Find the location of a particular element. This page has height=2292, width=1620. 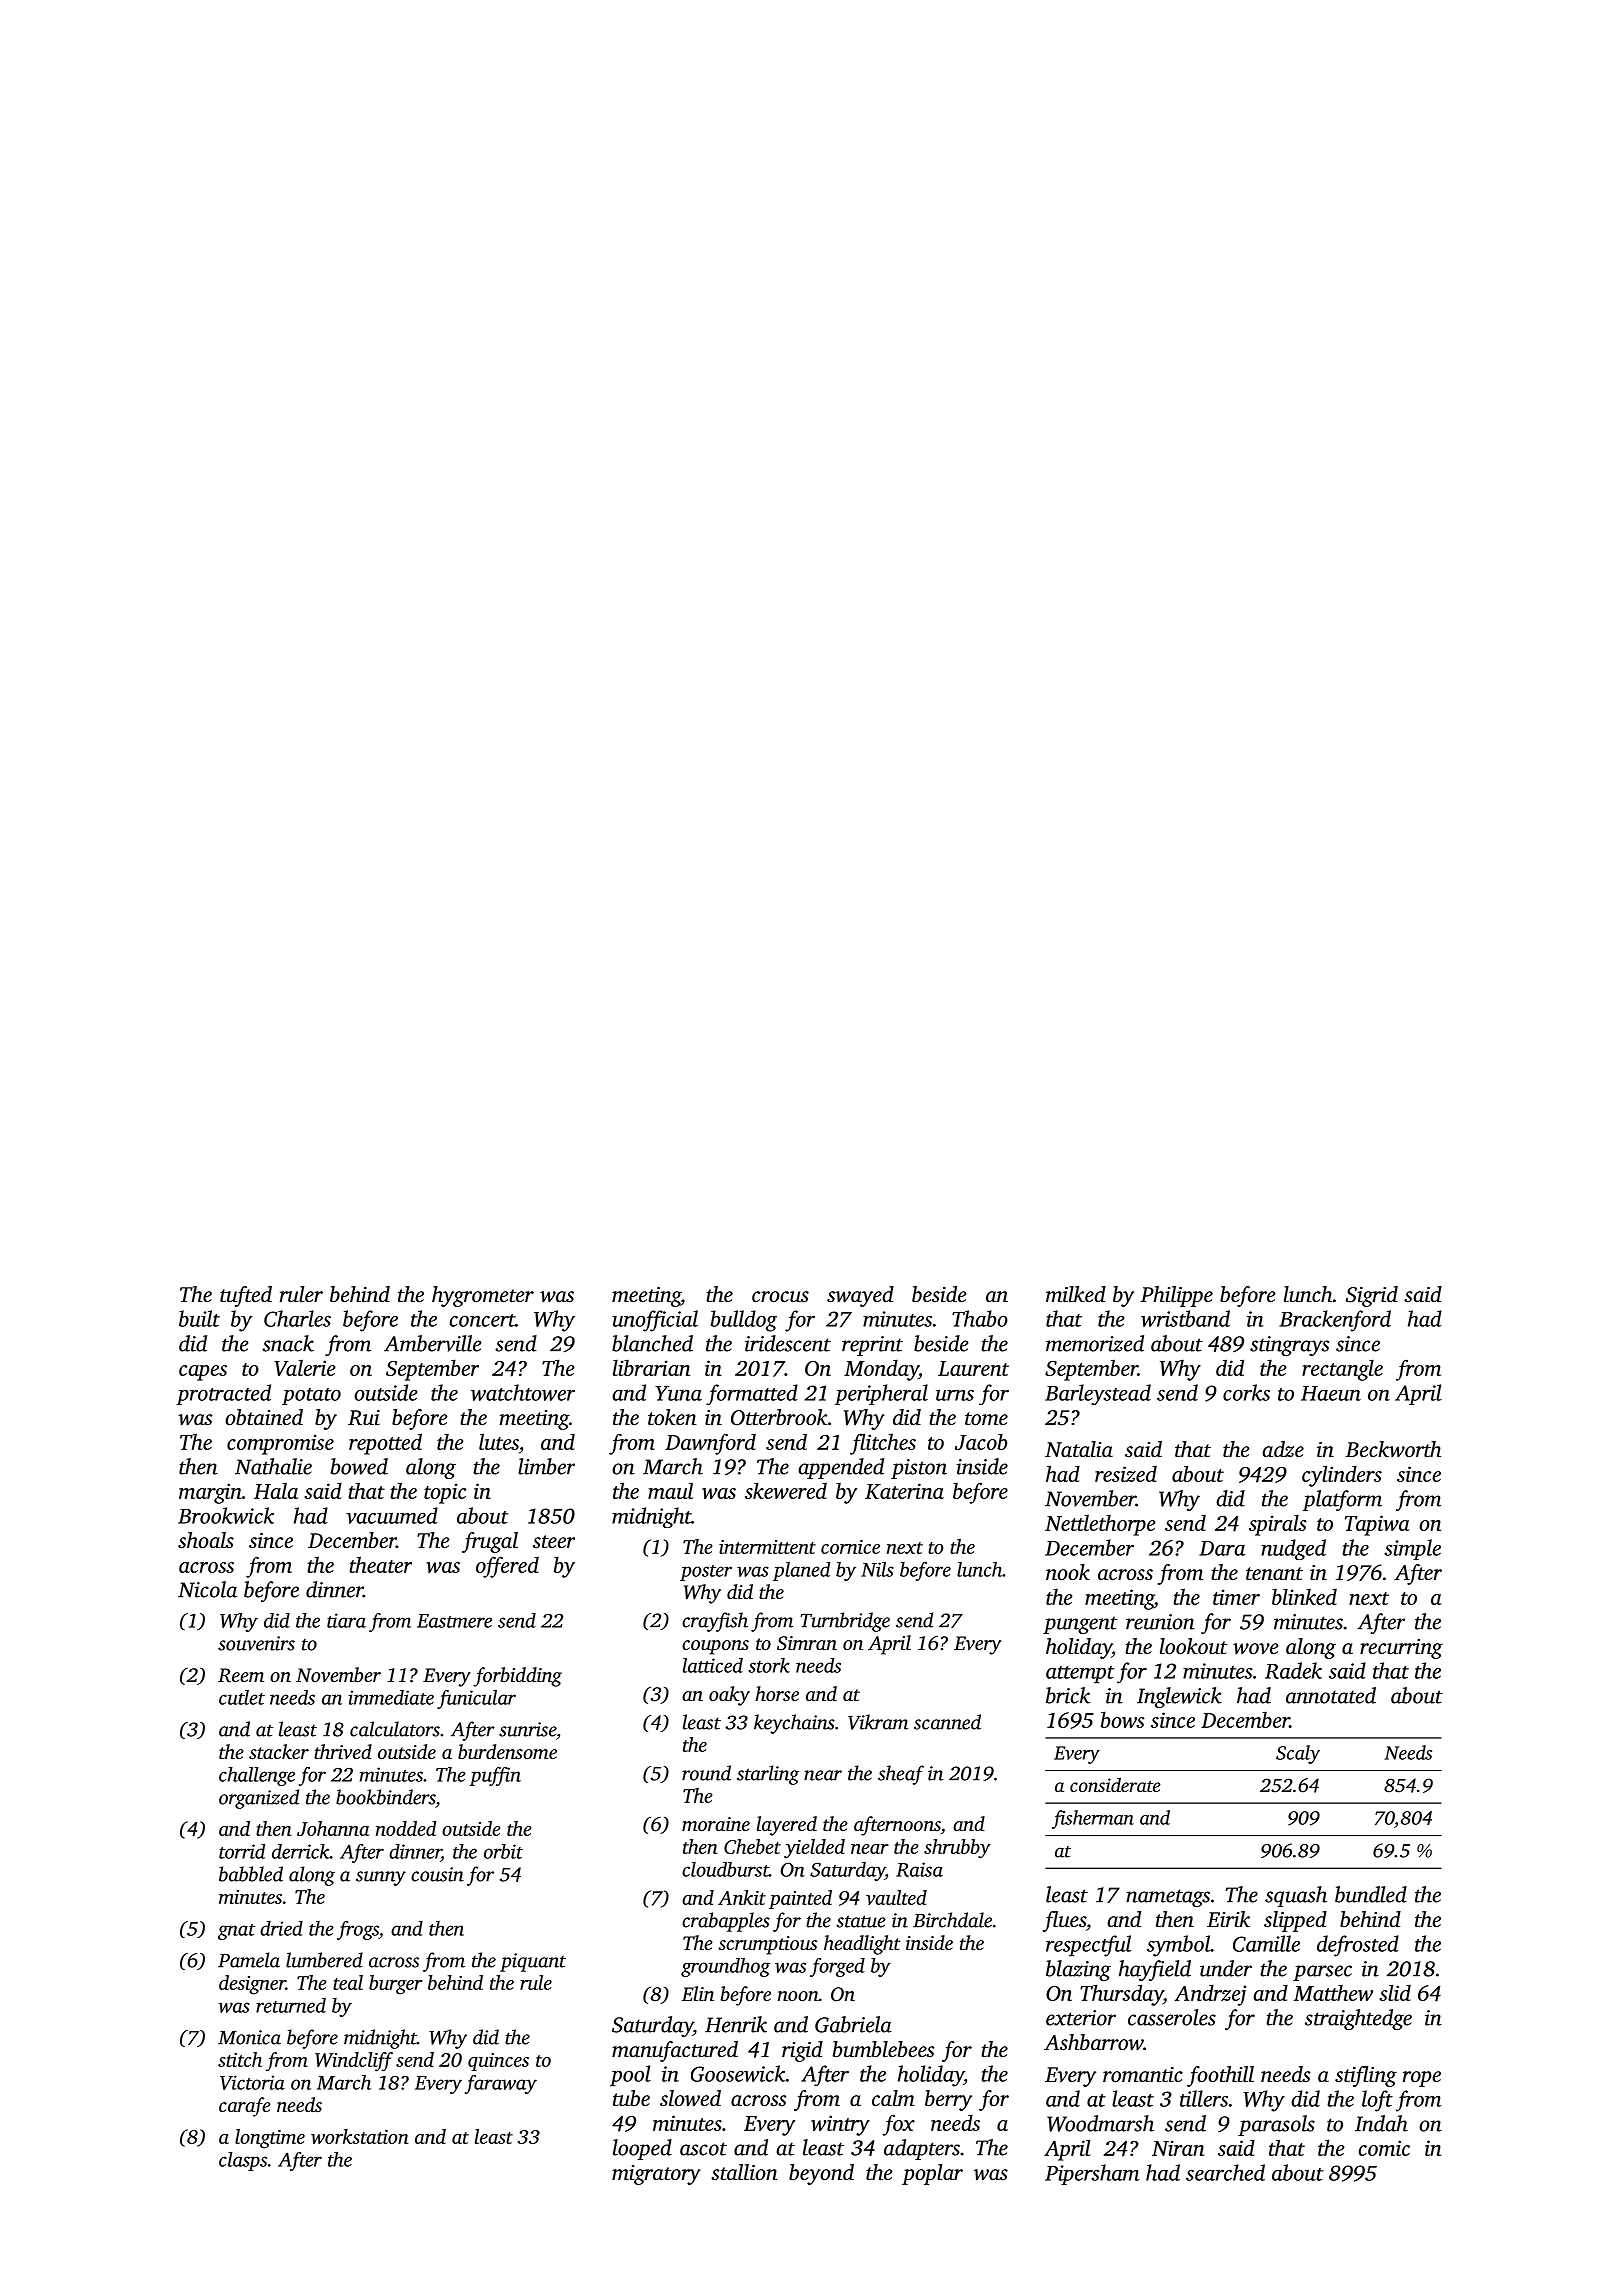

casseroles is located at coordinates (1172, 2017).
